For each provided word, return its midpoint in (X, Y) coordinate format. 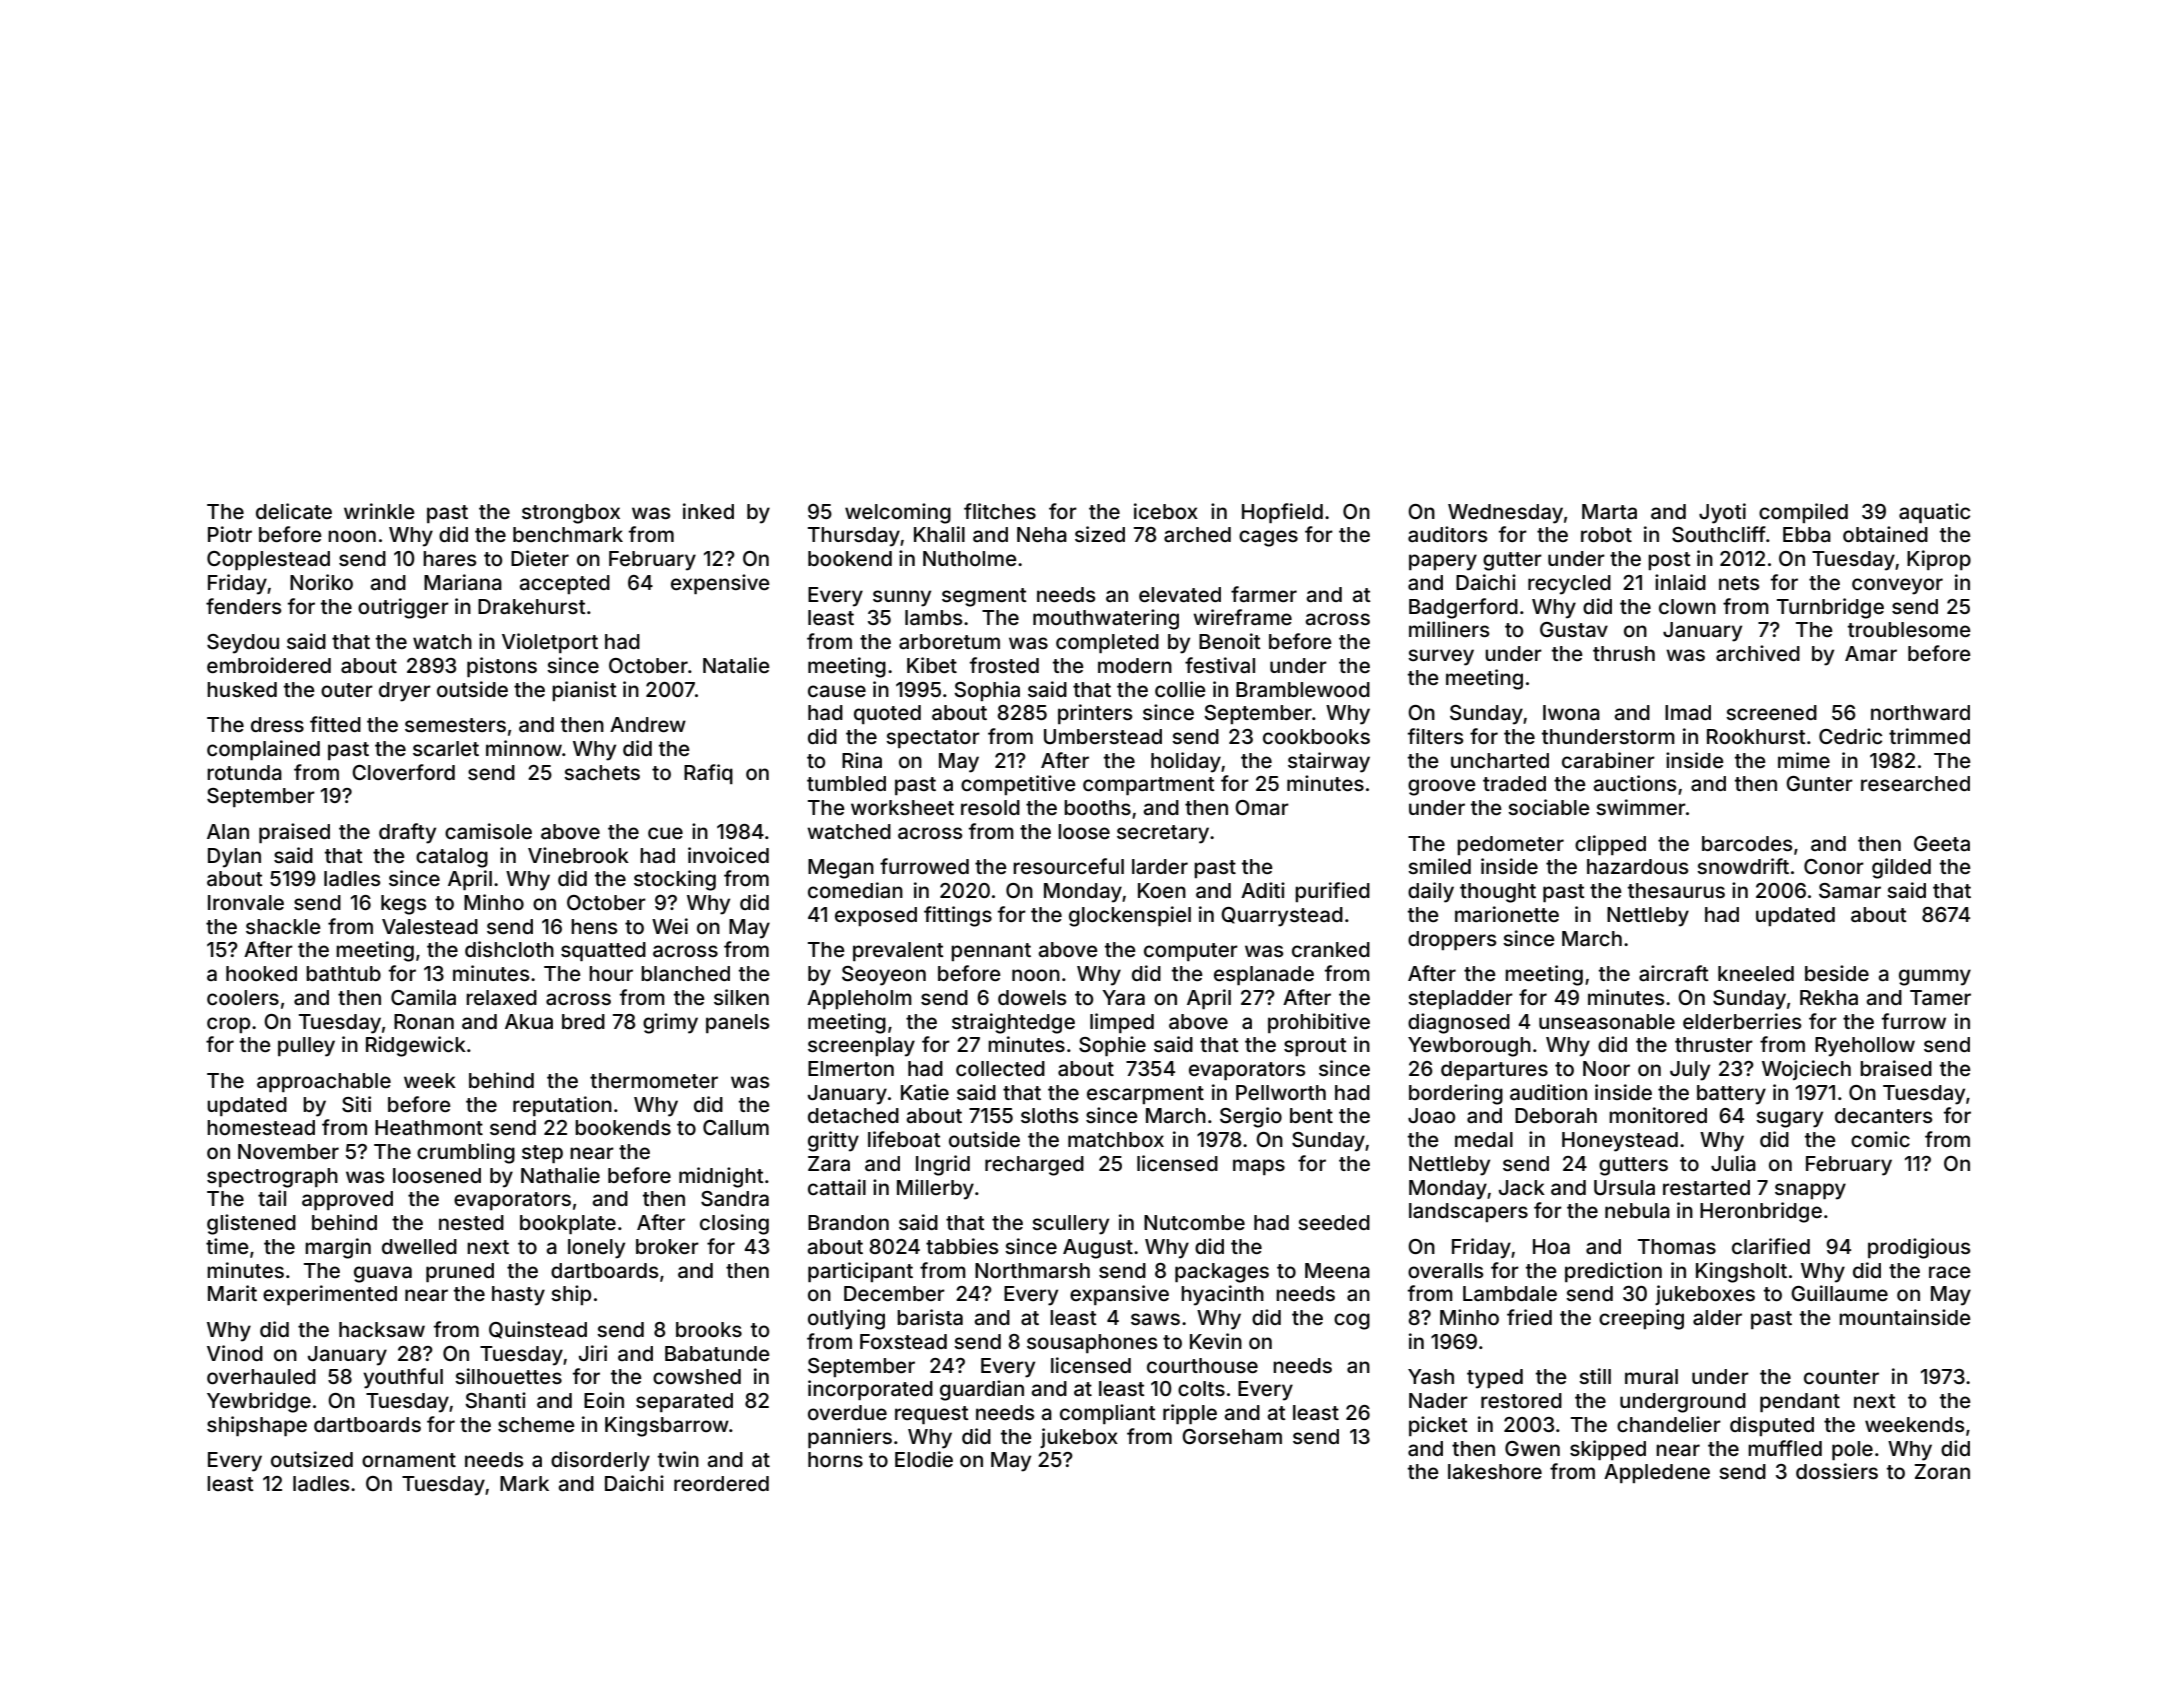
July (1690, 1071)
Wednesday (1505, 514)
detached (853, 1115)
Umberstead (1103, 736)
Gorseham (1232, 1436)
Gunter (1819, 783)
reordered (721, 1483)
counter (1841, 1377)
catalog (452, 858)
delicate (294, 511)
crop (228, 1025)
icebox (1166, 511)
